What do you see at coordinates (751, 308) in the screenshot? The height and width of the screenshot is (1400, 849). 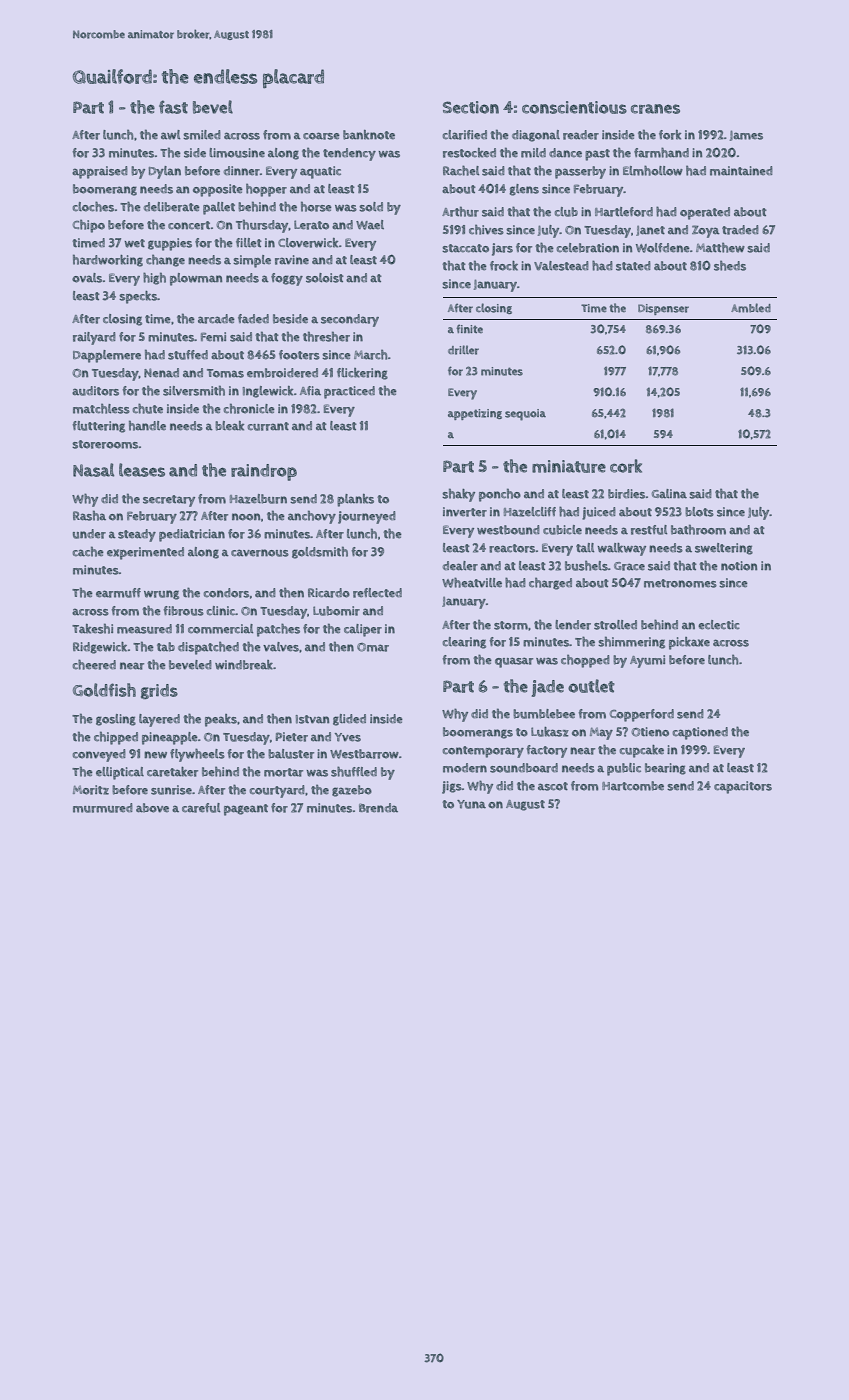 I see `Ambled` at bounding box center [751, 308].
